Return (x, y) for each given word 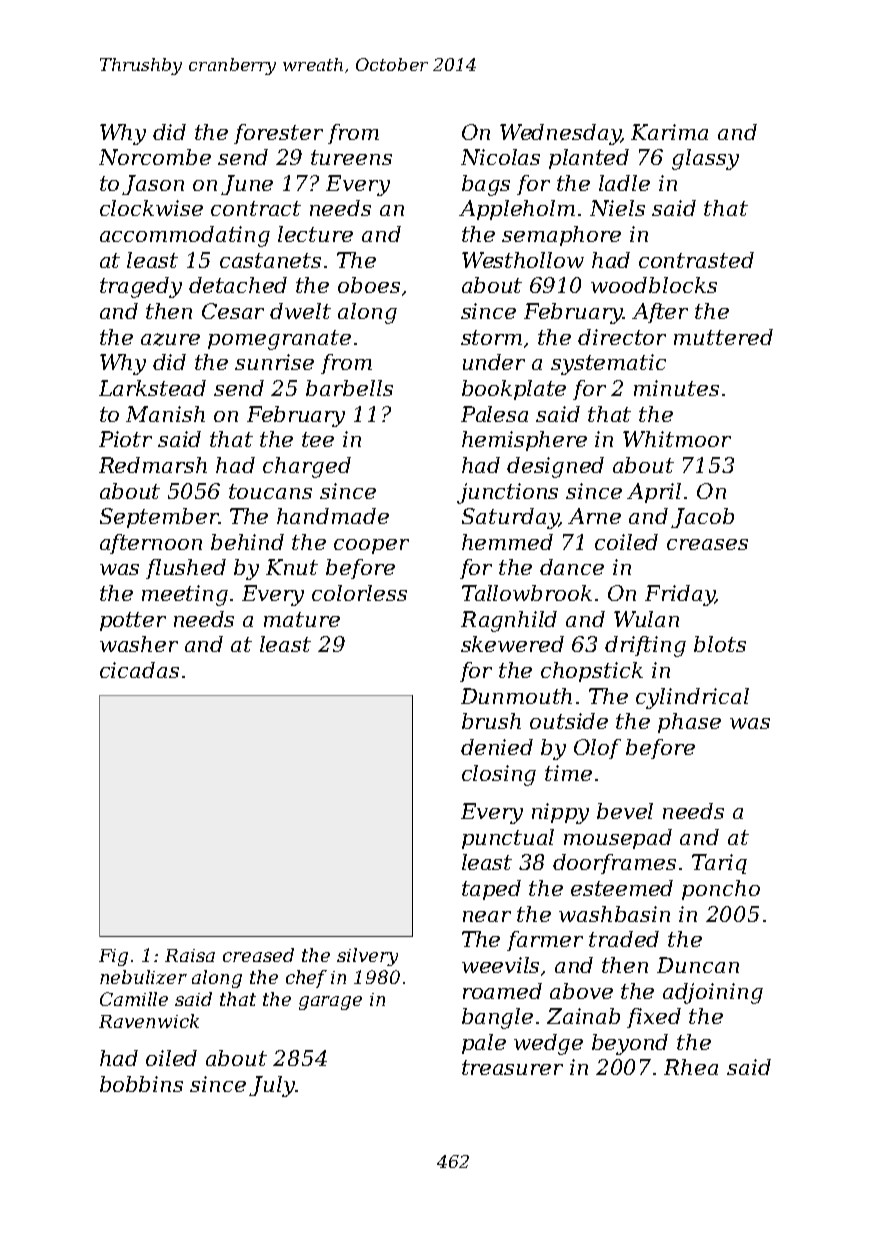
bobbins (141, 1084)
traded (624, 939)
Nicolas (500, 157)
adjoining (713, 993)
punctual (508, 839)
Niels (617, 208)
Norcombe (155, 157)
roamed (502, 991)
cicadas (139, 670)
